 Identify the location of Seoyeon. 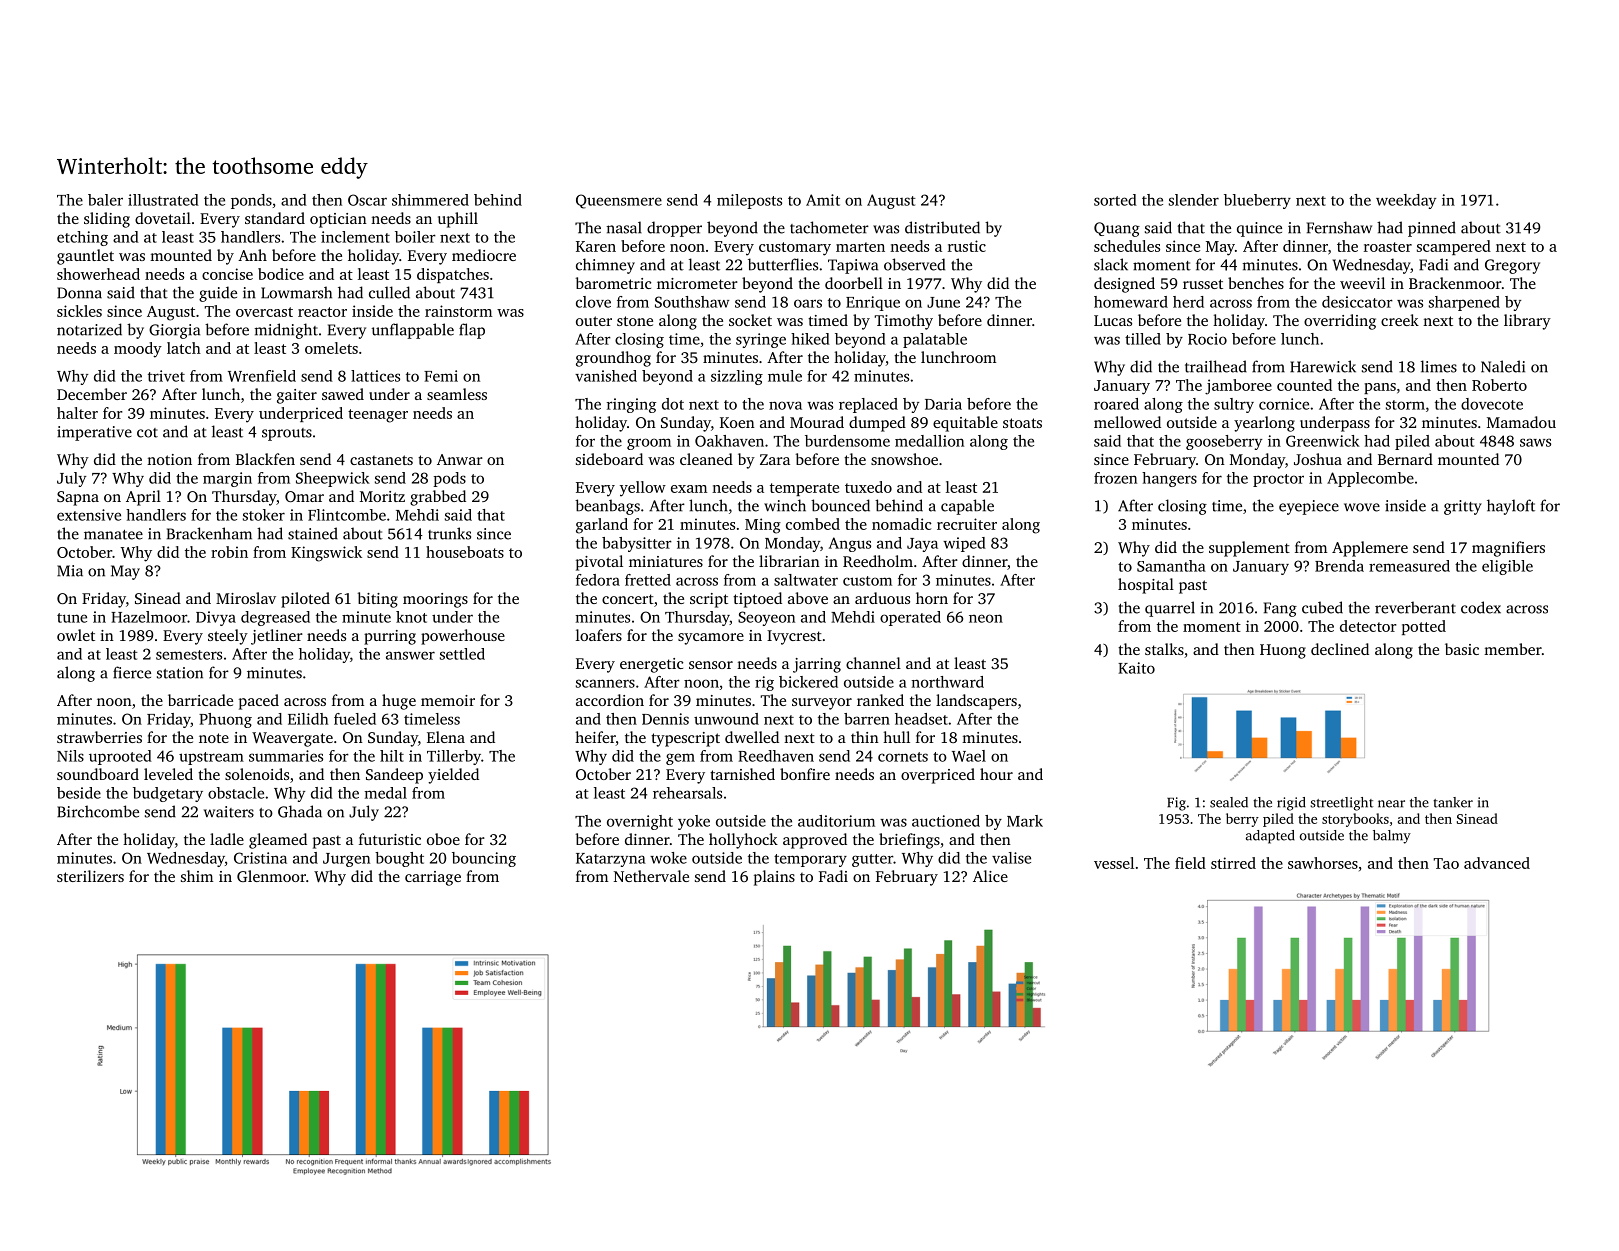
(766, 618).
